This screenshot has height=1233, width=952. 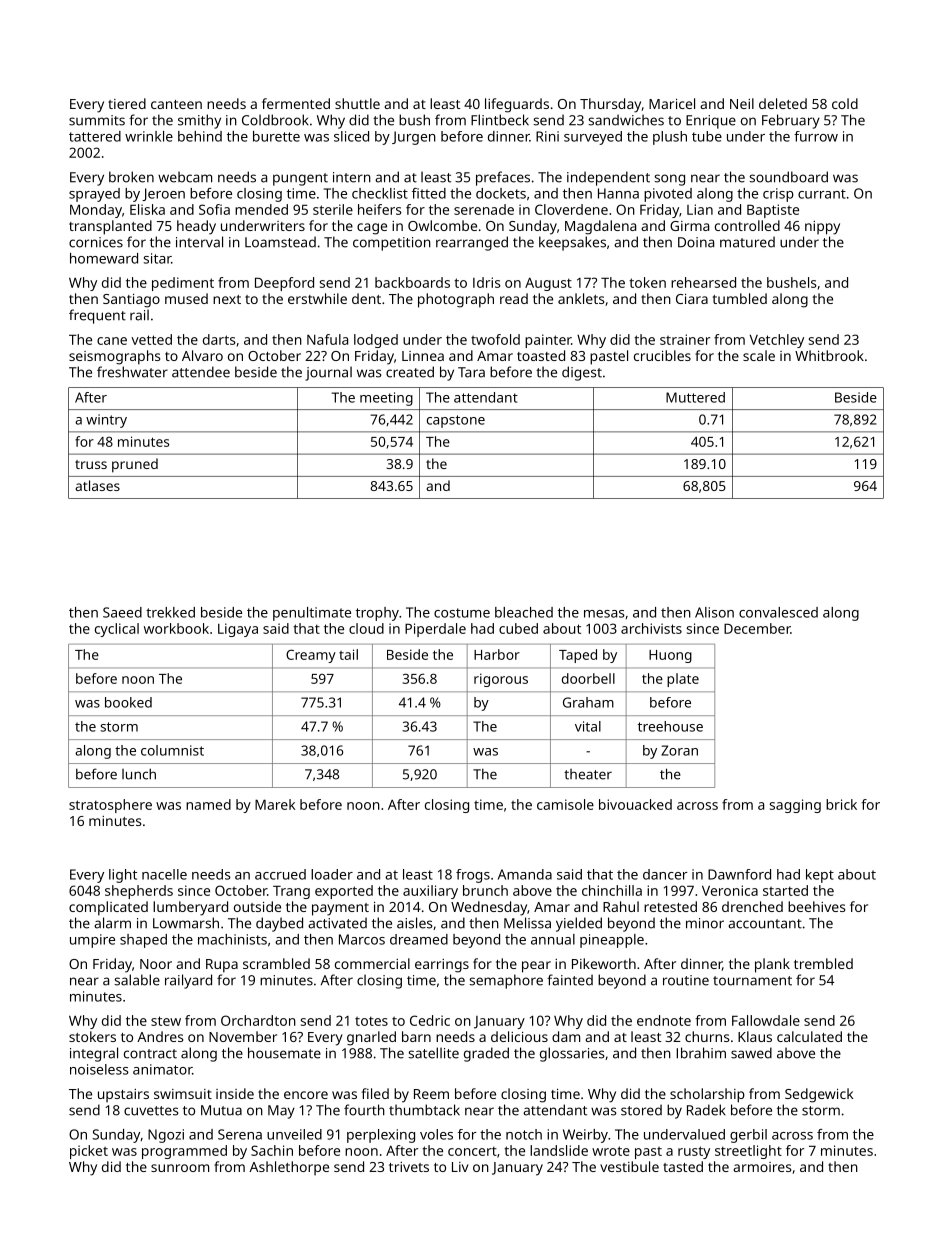 What do you see at coordinates (841, 804) in the screenshot?
I see `brick` at bounding box center [841, 804].
